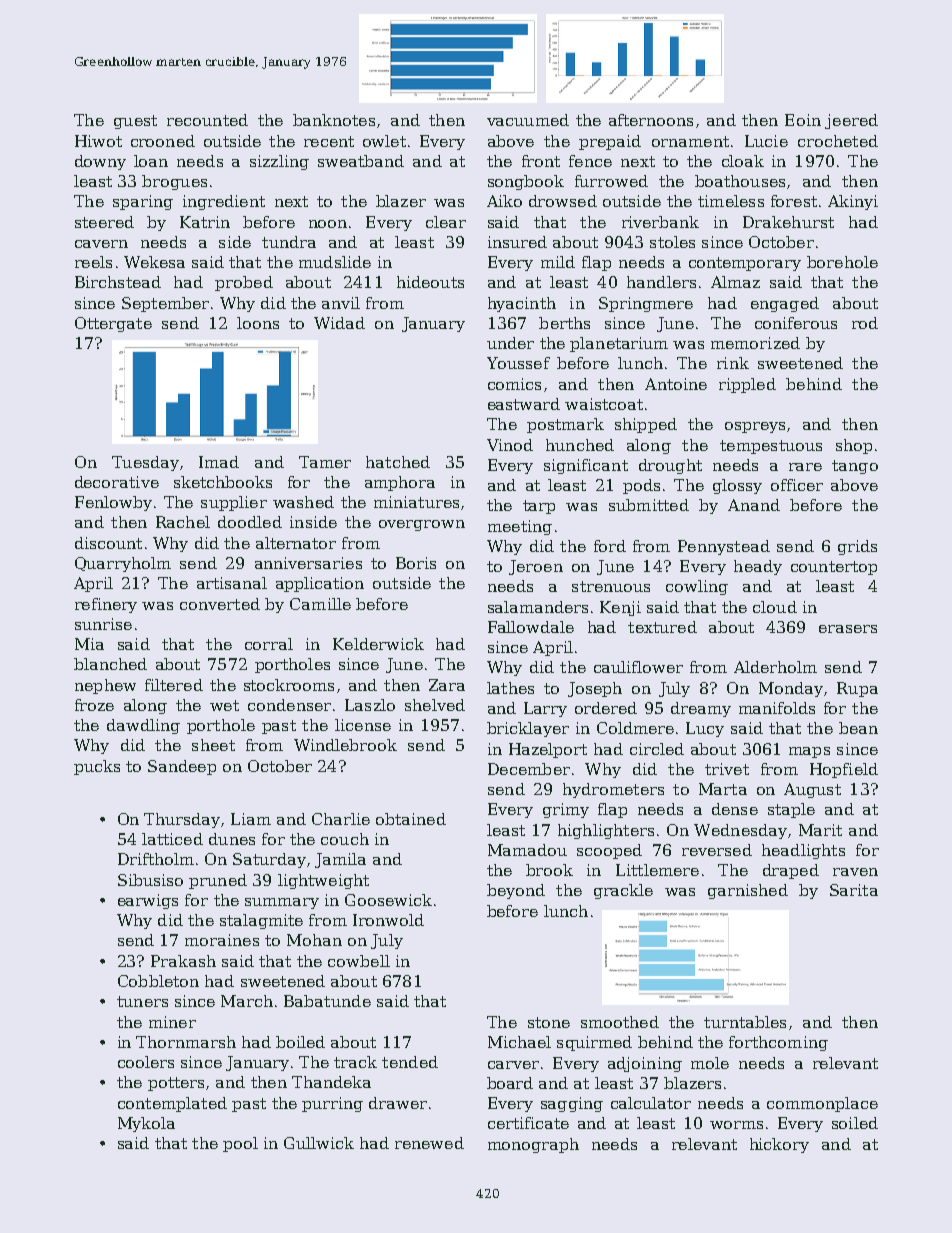 The height and width of the screenshot is (1233, 952). Describe the element at coordinates (595, 689) in the screenshot. I see `Joseph` at that location.
